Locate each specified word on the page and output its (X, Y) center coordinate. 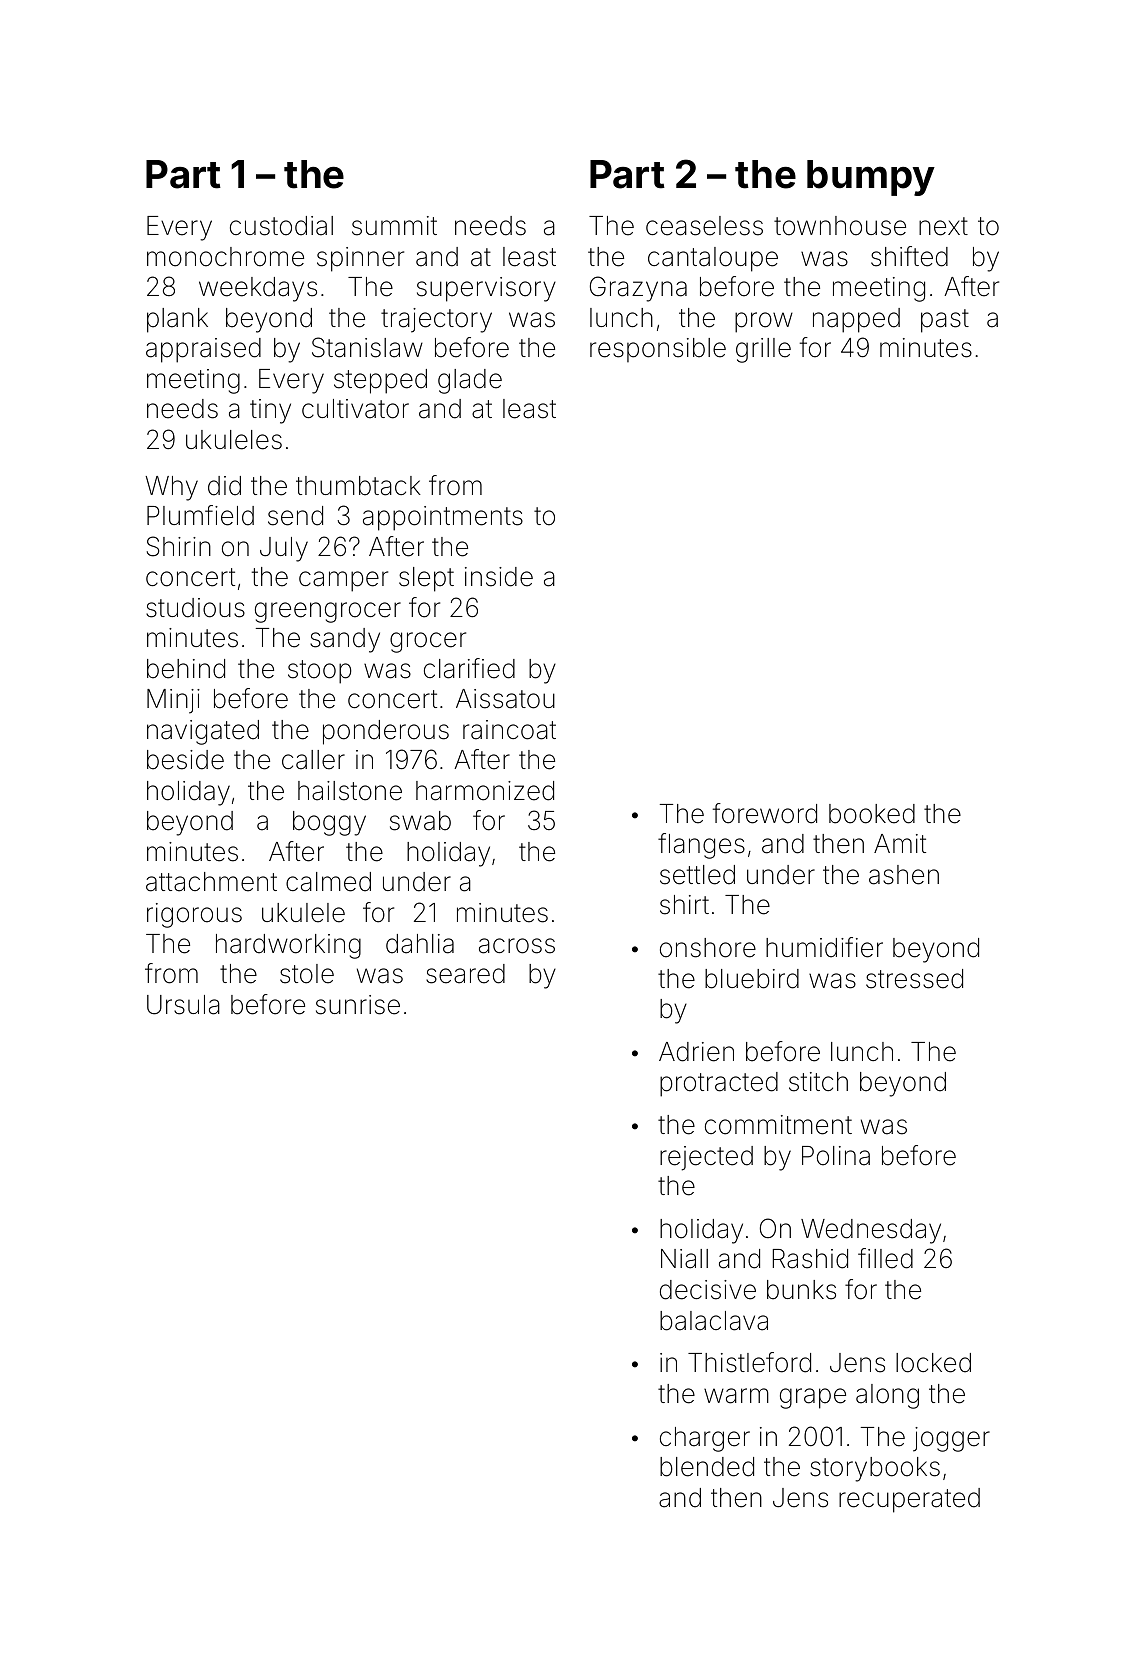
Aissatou (505, 699)
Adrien (696, 1052)
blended (707, 1467)
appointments (443, 518)
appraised (203, 350)
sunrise (358, 1005)
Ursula (183, 1005)
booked (872, 814)
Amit (900, 843)
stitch (818, 1082)
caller (313, 760)
